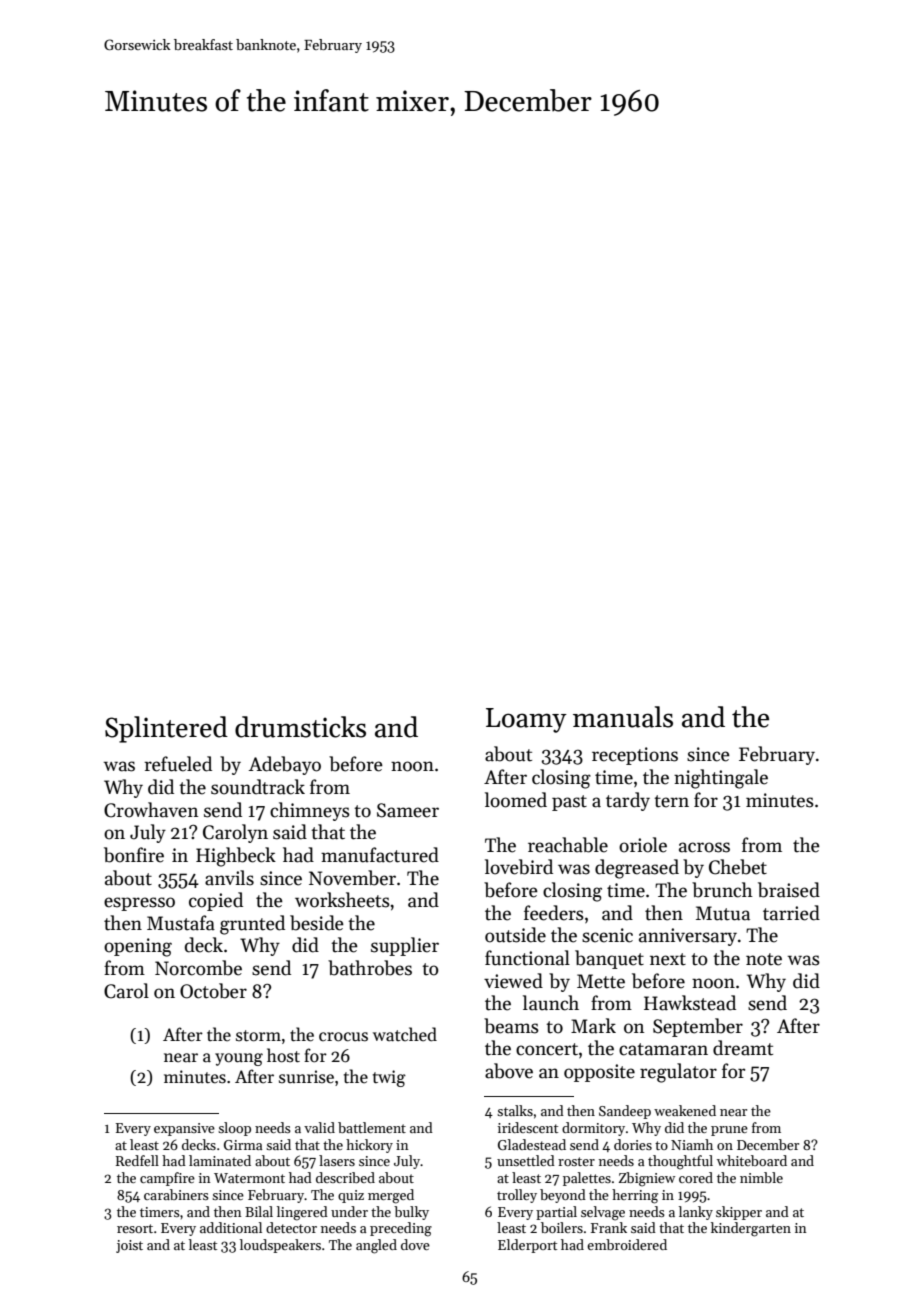  Describe the element at coordinates (166, 729) in the screenshot. I see `Splintered` at that location.
